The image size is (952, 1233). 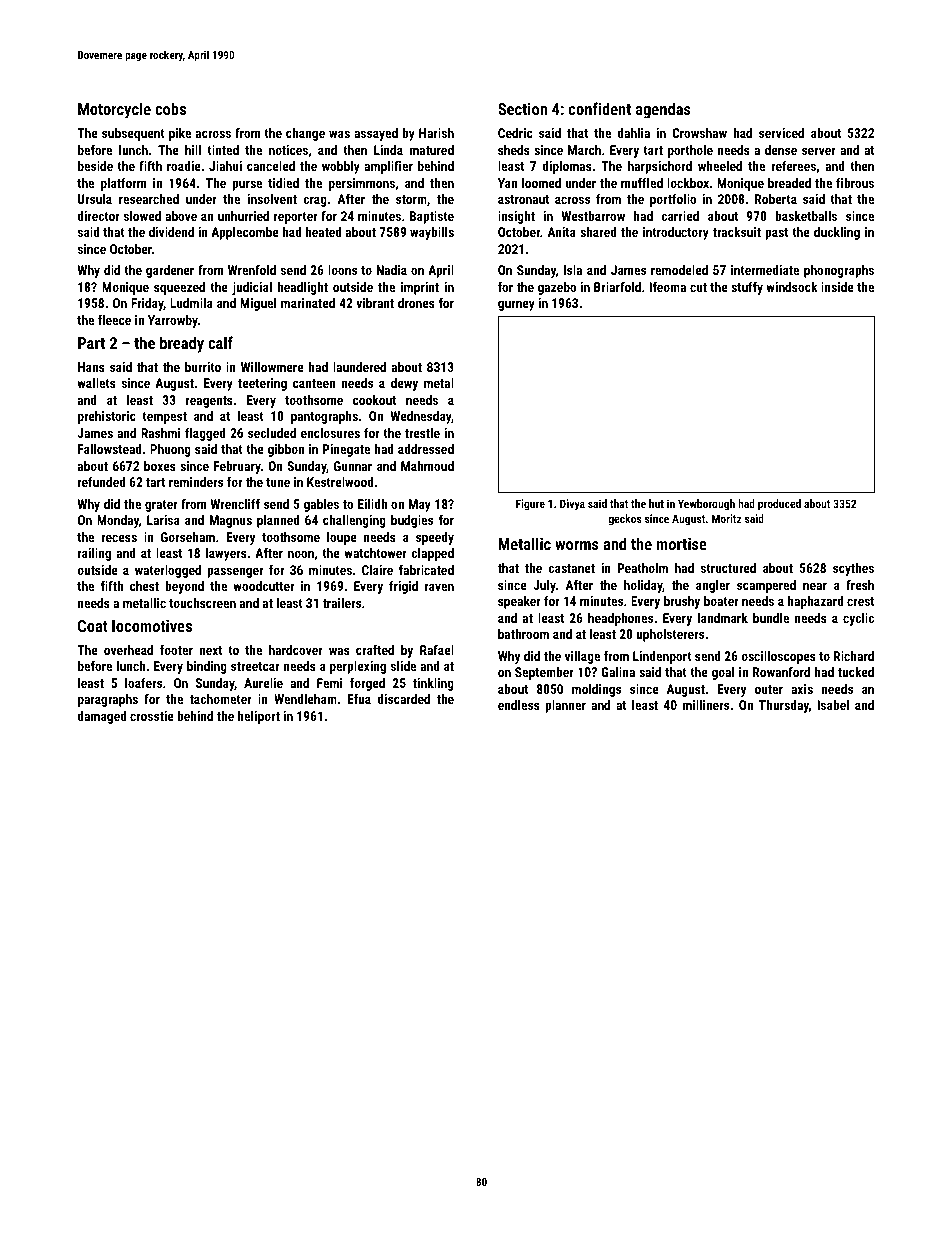 I want to click on wallets, so click(x=96, y=383).
